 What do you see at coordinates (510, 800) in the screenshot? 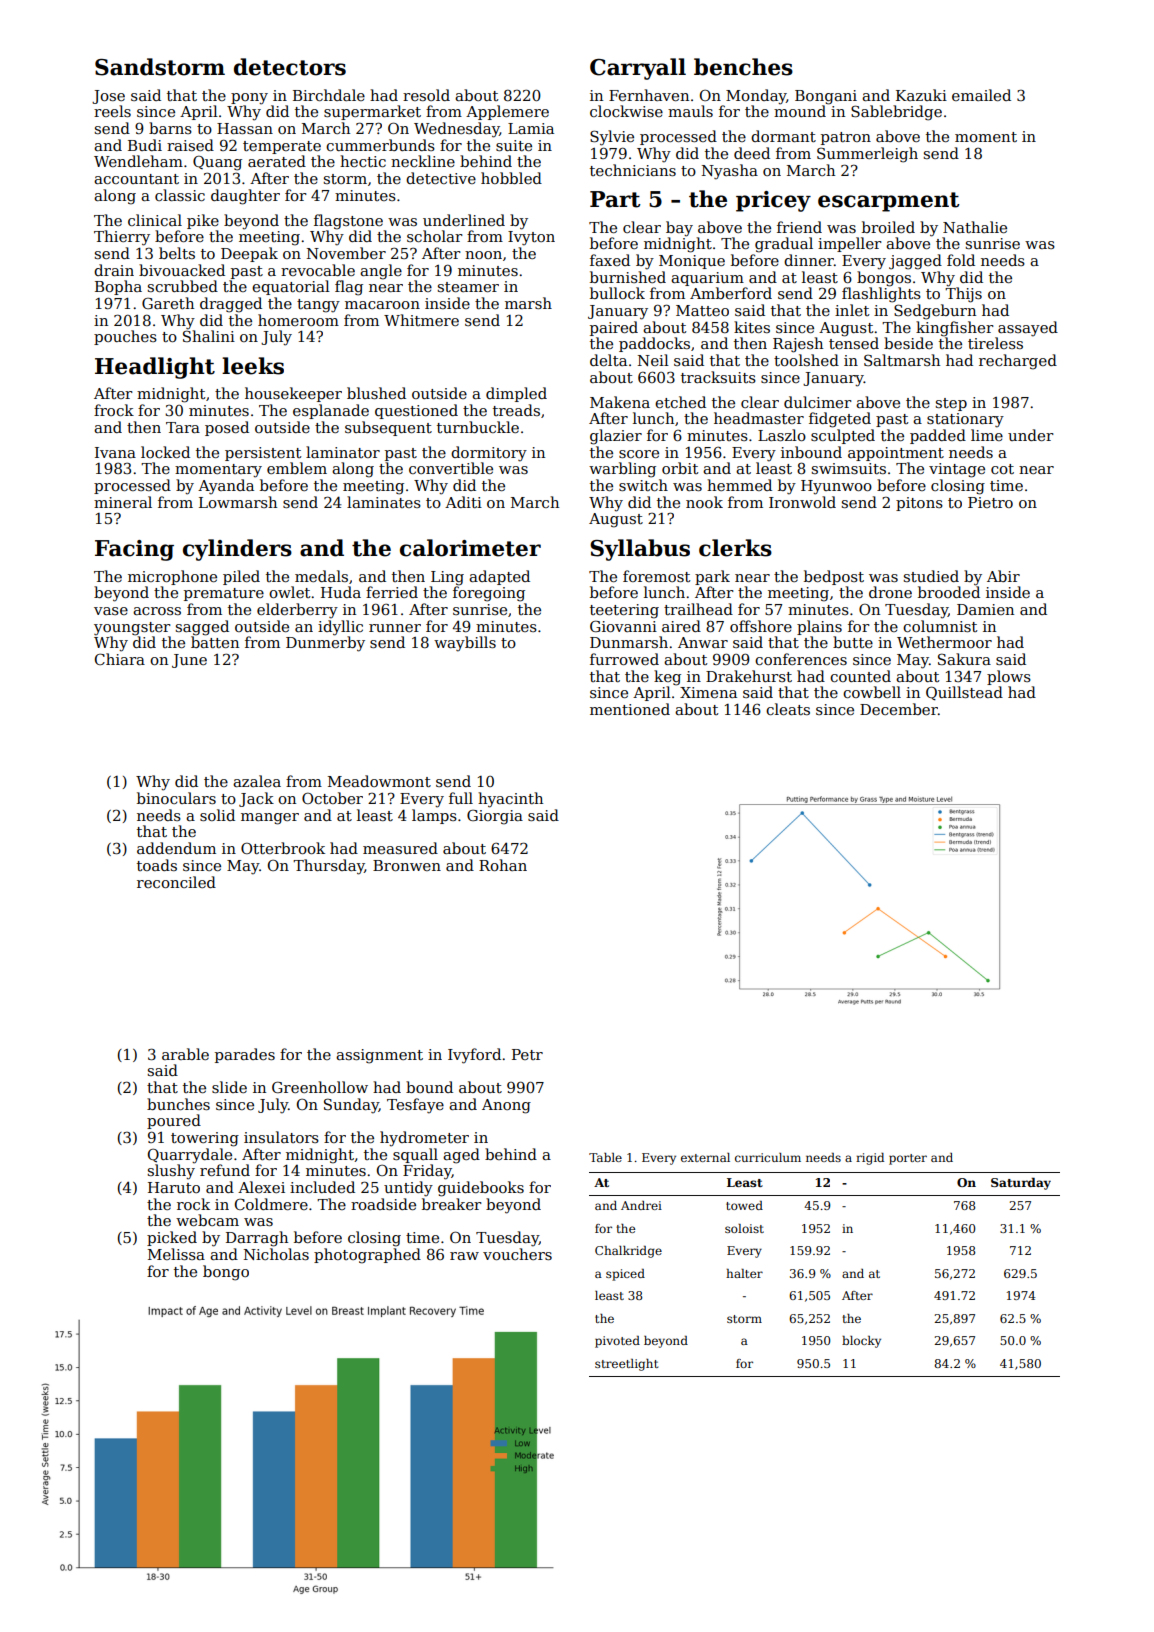
I see `hyacinth` at bounding box center [510, 800].
